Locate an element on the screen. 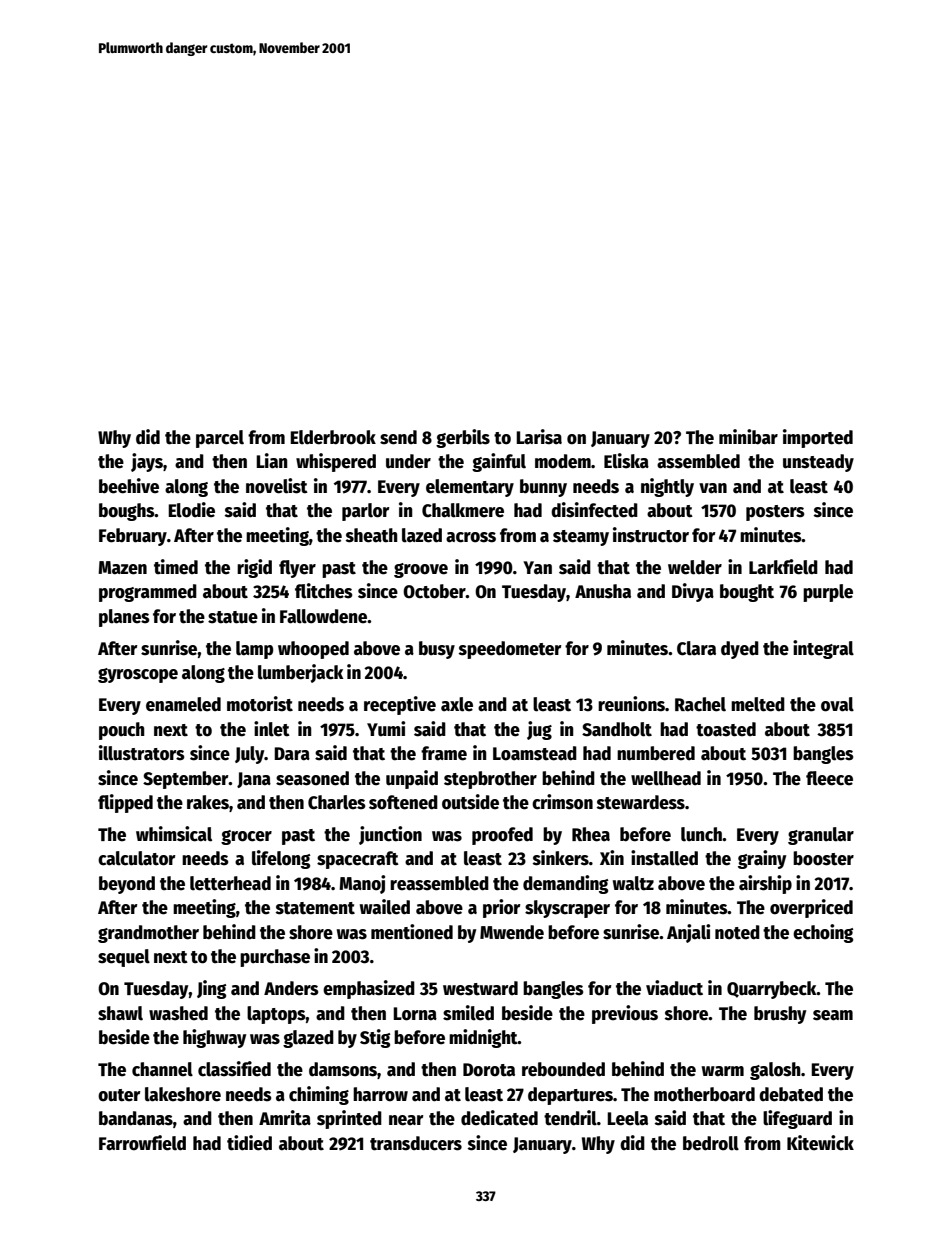  posters is located at coordinates (775, 513).
